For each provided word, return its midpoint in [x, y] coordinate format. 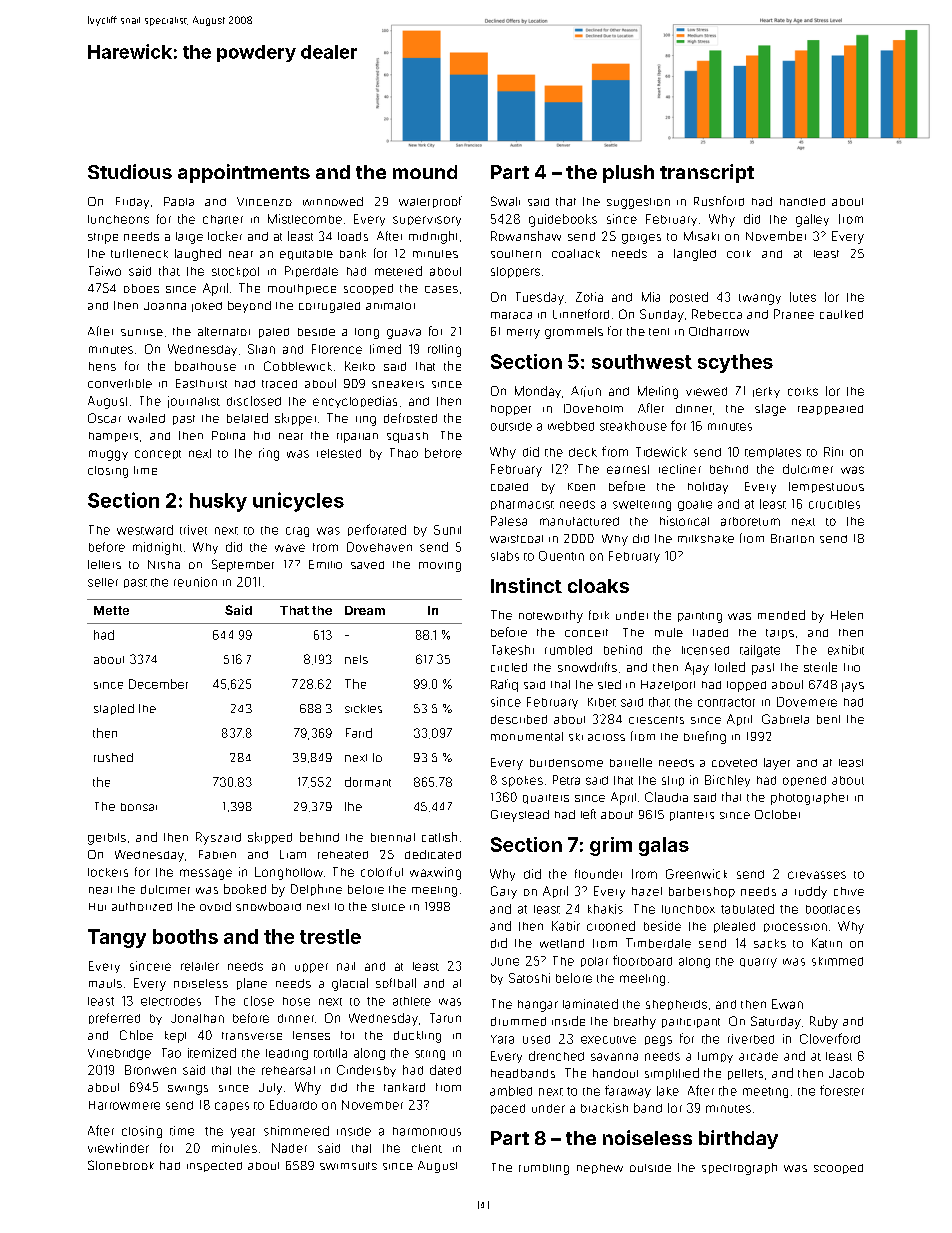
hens [102, 366]
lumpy [715, 1057]
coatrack [576, 253]
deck [583, 452]
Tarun [445, 1018]
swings [188, 1090]
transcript [707, 173]
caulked [841, 314]
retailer [200, 966]
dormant [368, 782]
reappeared [830, 410]
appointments [244, 173]
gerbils [107, 839]
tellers [104, 564]
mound [425, 172]
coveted [734, 763]
